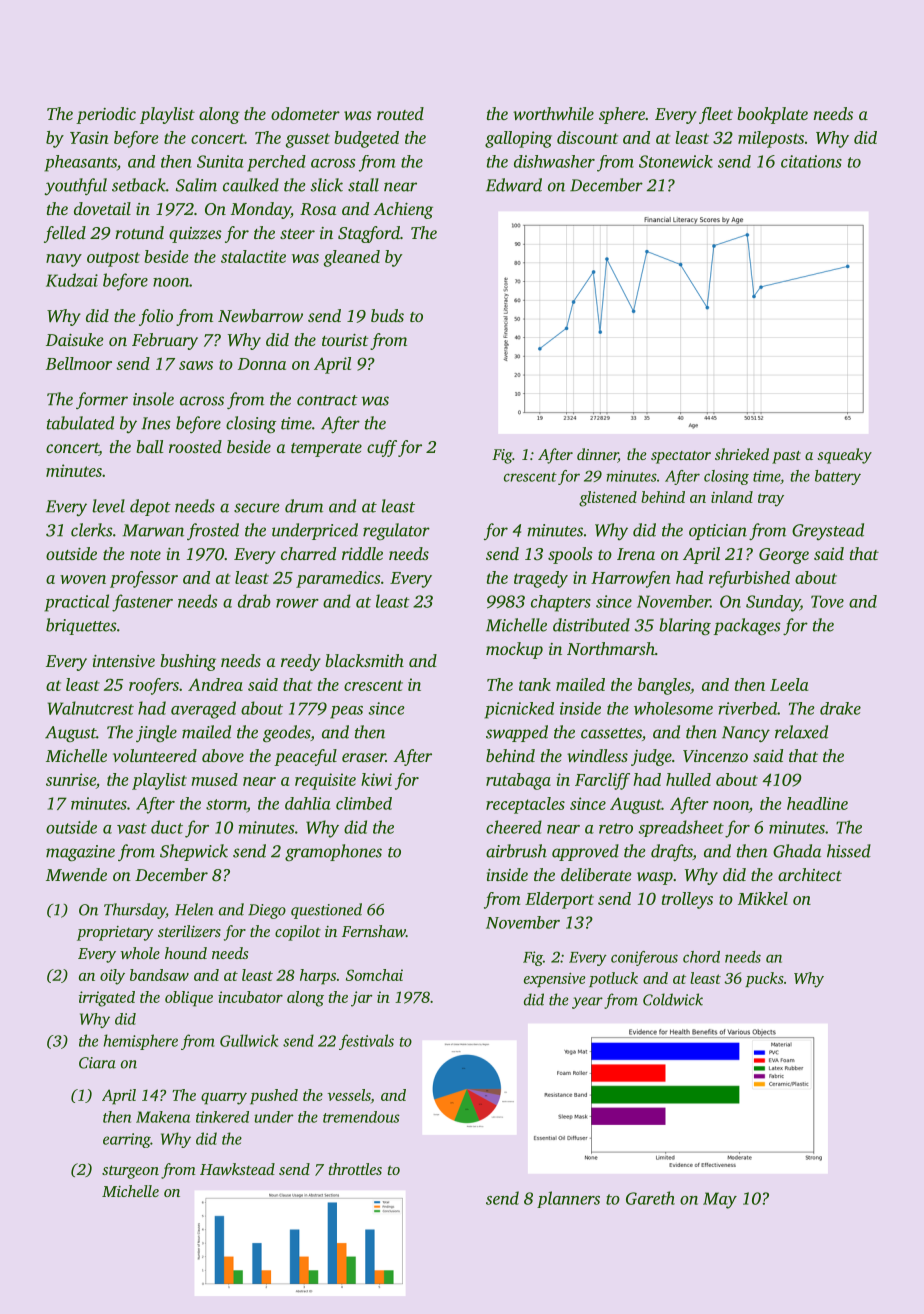 This image has width=924, height=1314. What do you see at coordinates (810, 874) in the image?
I see `architect` at bounding box center [810, 874].
